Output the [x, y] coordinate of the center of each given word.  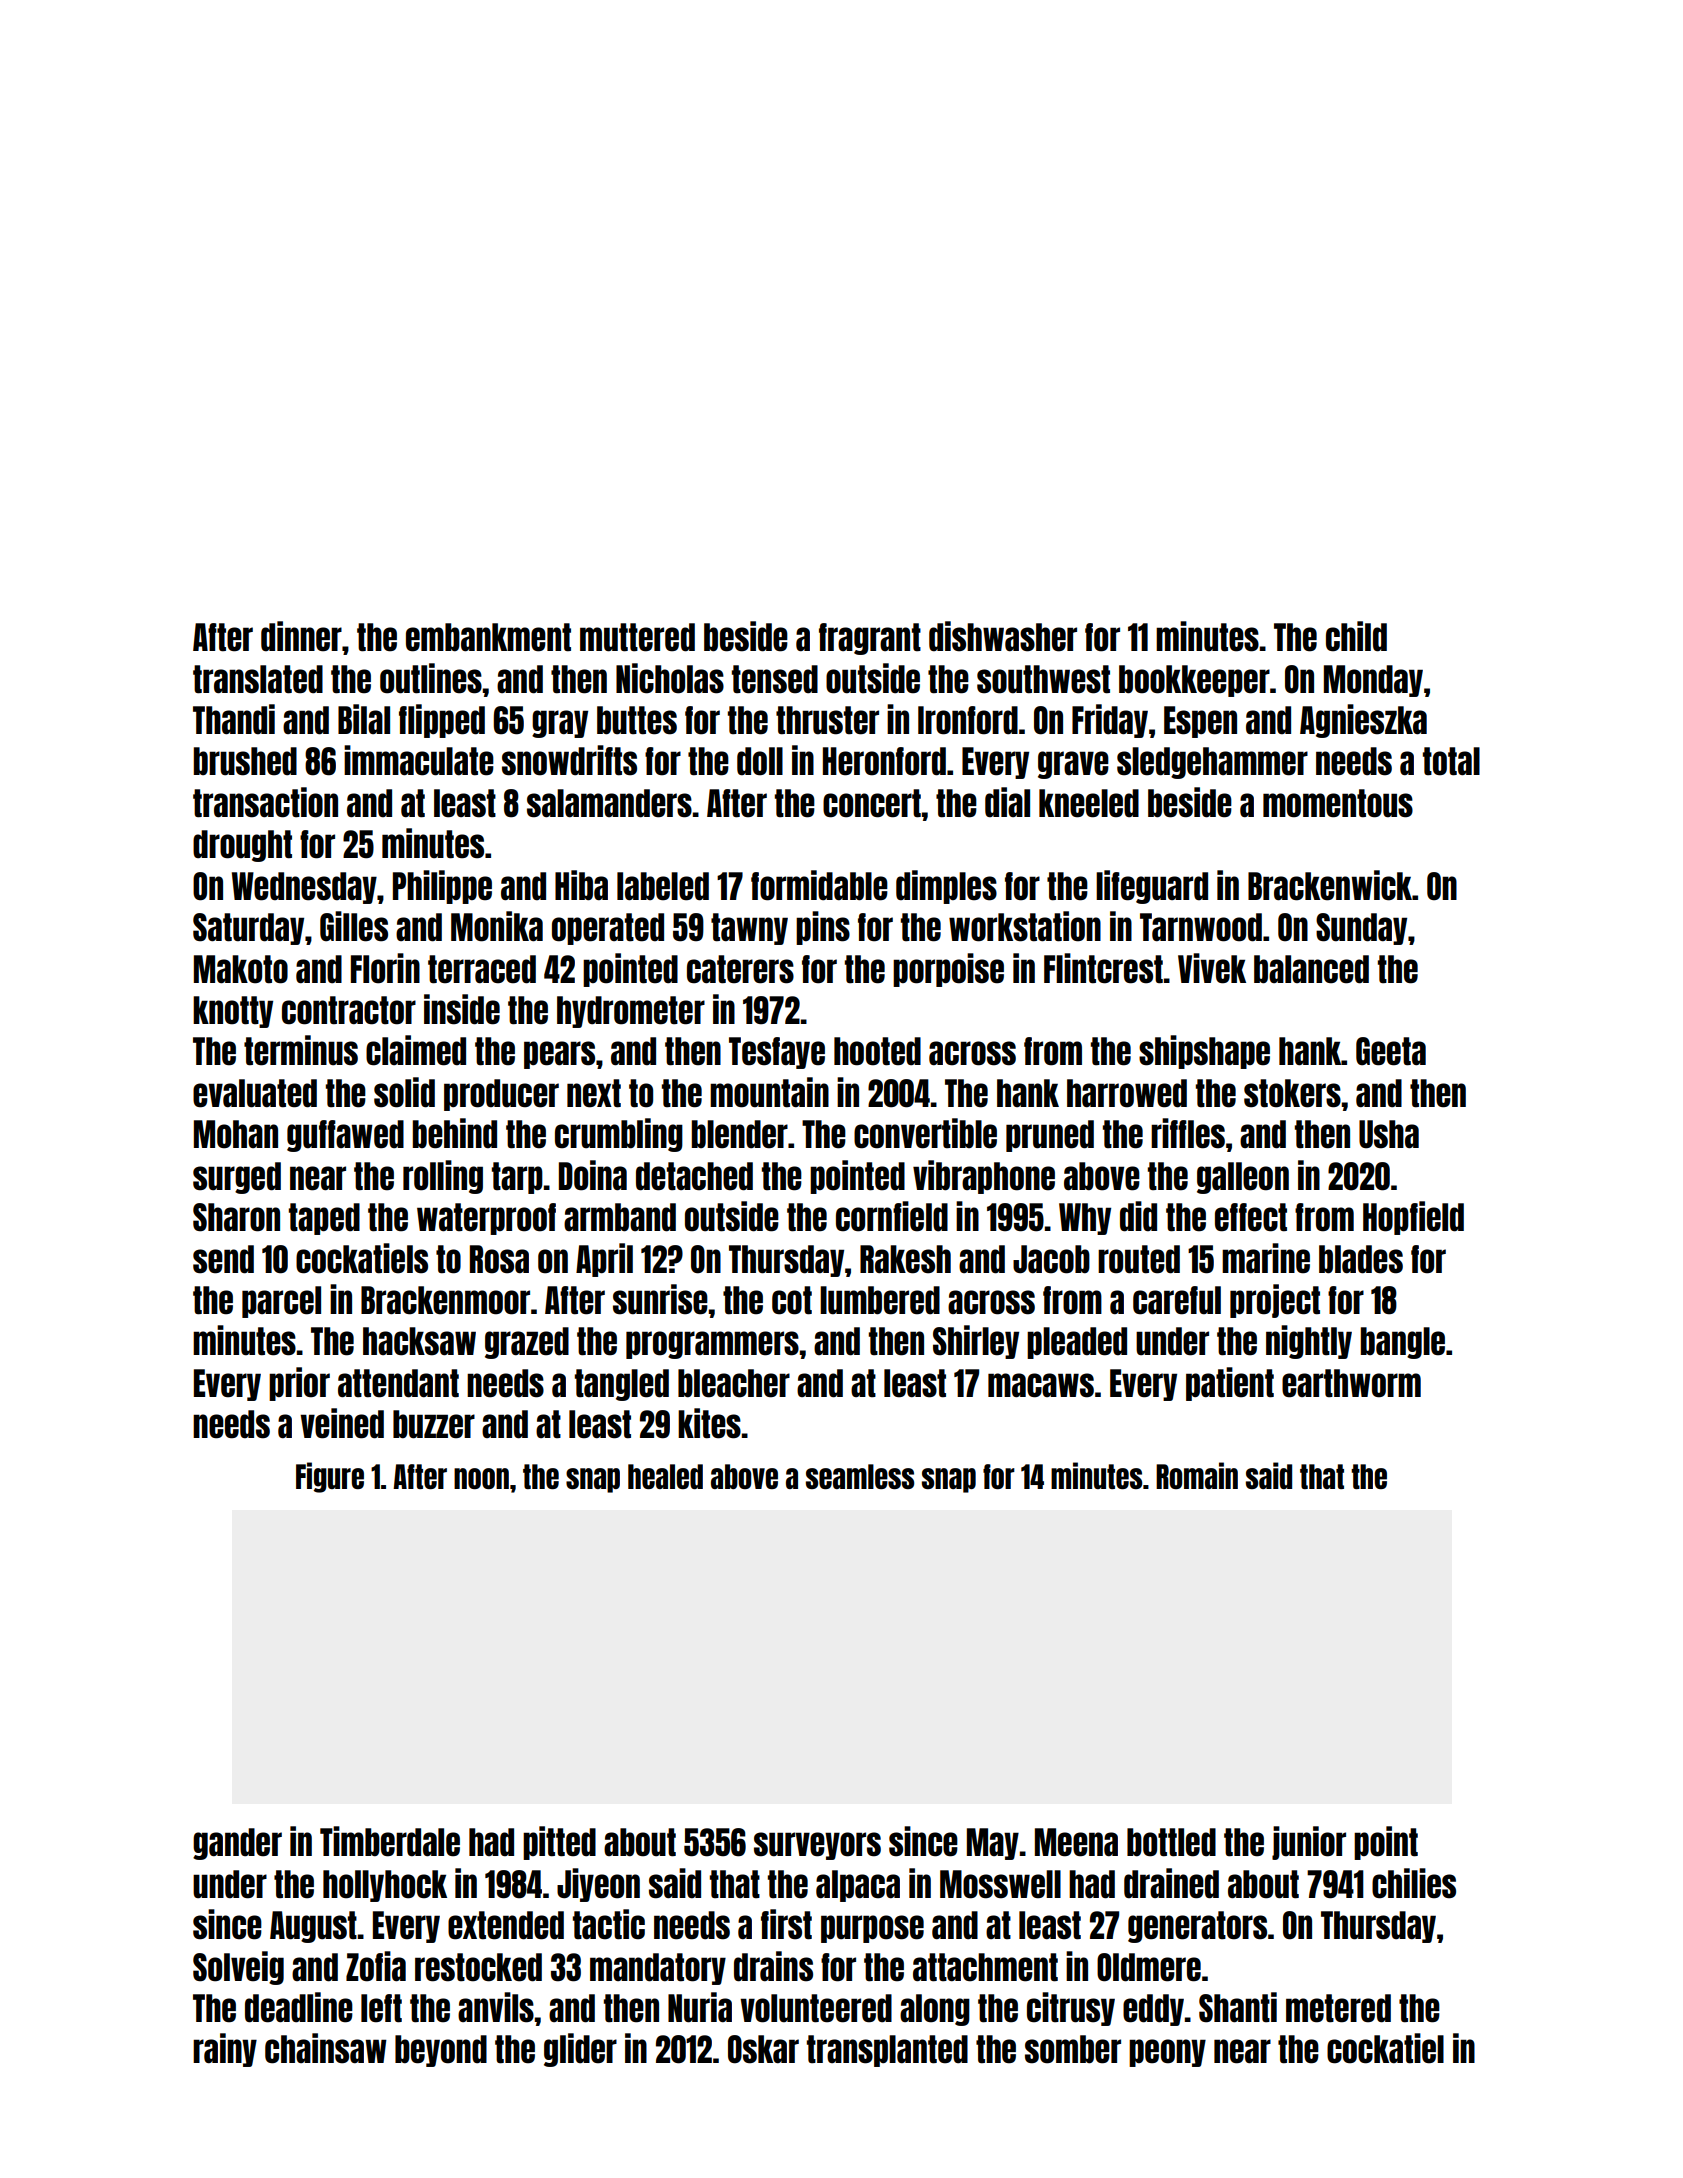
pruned [1050, 1136]
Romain [1197, 1475]
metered [1338, 2008]
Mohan [236, 1134]
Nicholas [670, 678]
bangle [1402, 1343]
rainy [225, 2050]
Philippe [442, 887]
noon [481, 1478]
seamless [860, 1476]
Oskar [763, 2049]
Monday [1373, 681]
